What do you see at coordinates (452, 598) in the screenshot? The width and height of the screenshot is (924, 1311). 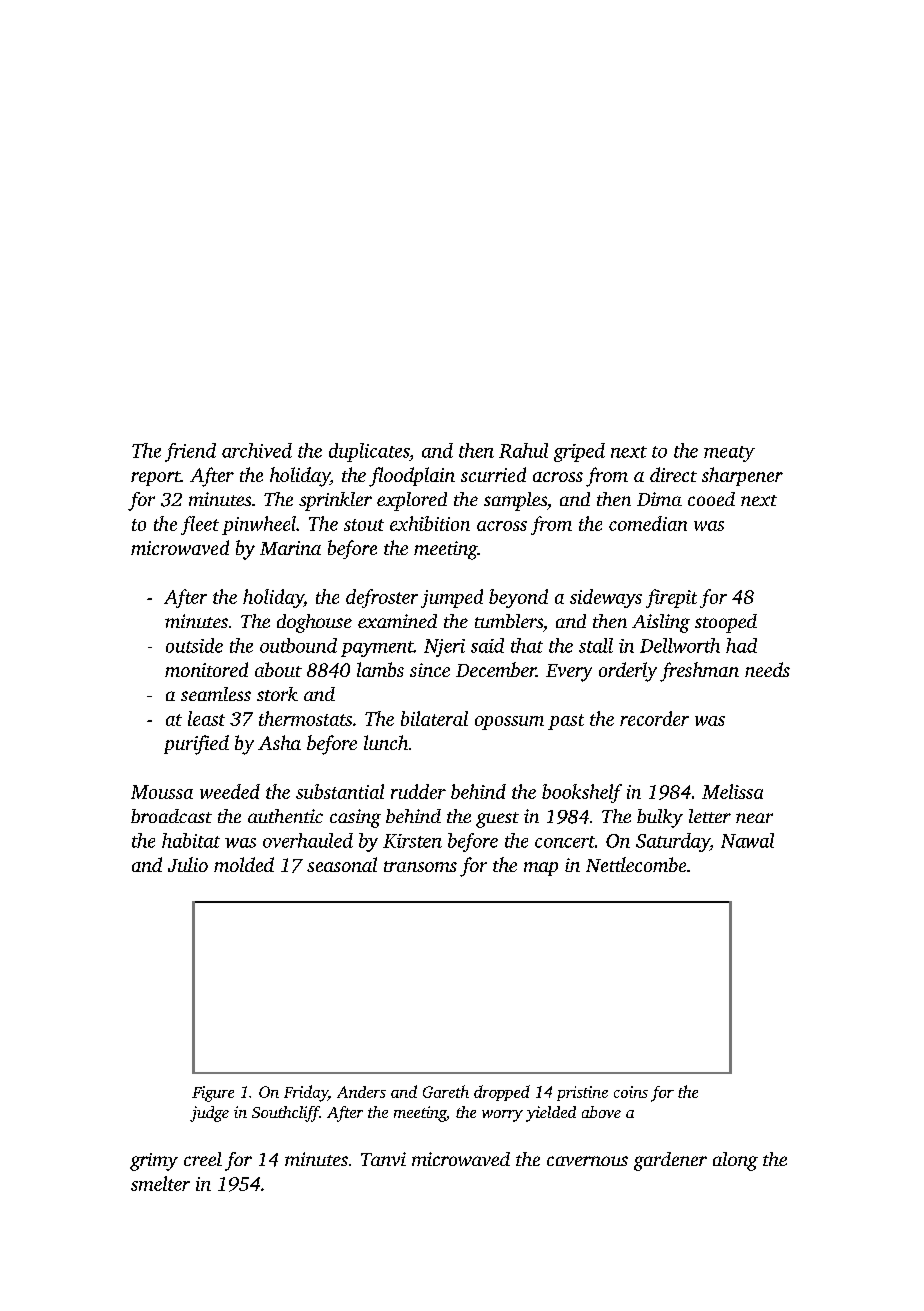 I see `jumped` at bounding box center [452, 598].
